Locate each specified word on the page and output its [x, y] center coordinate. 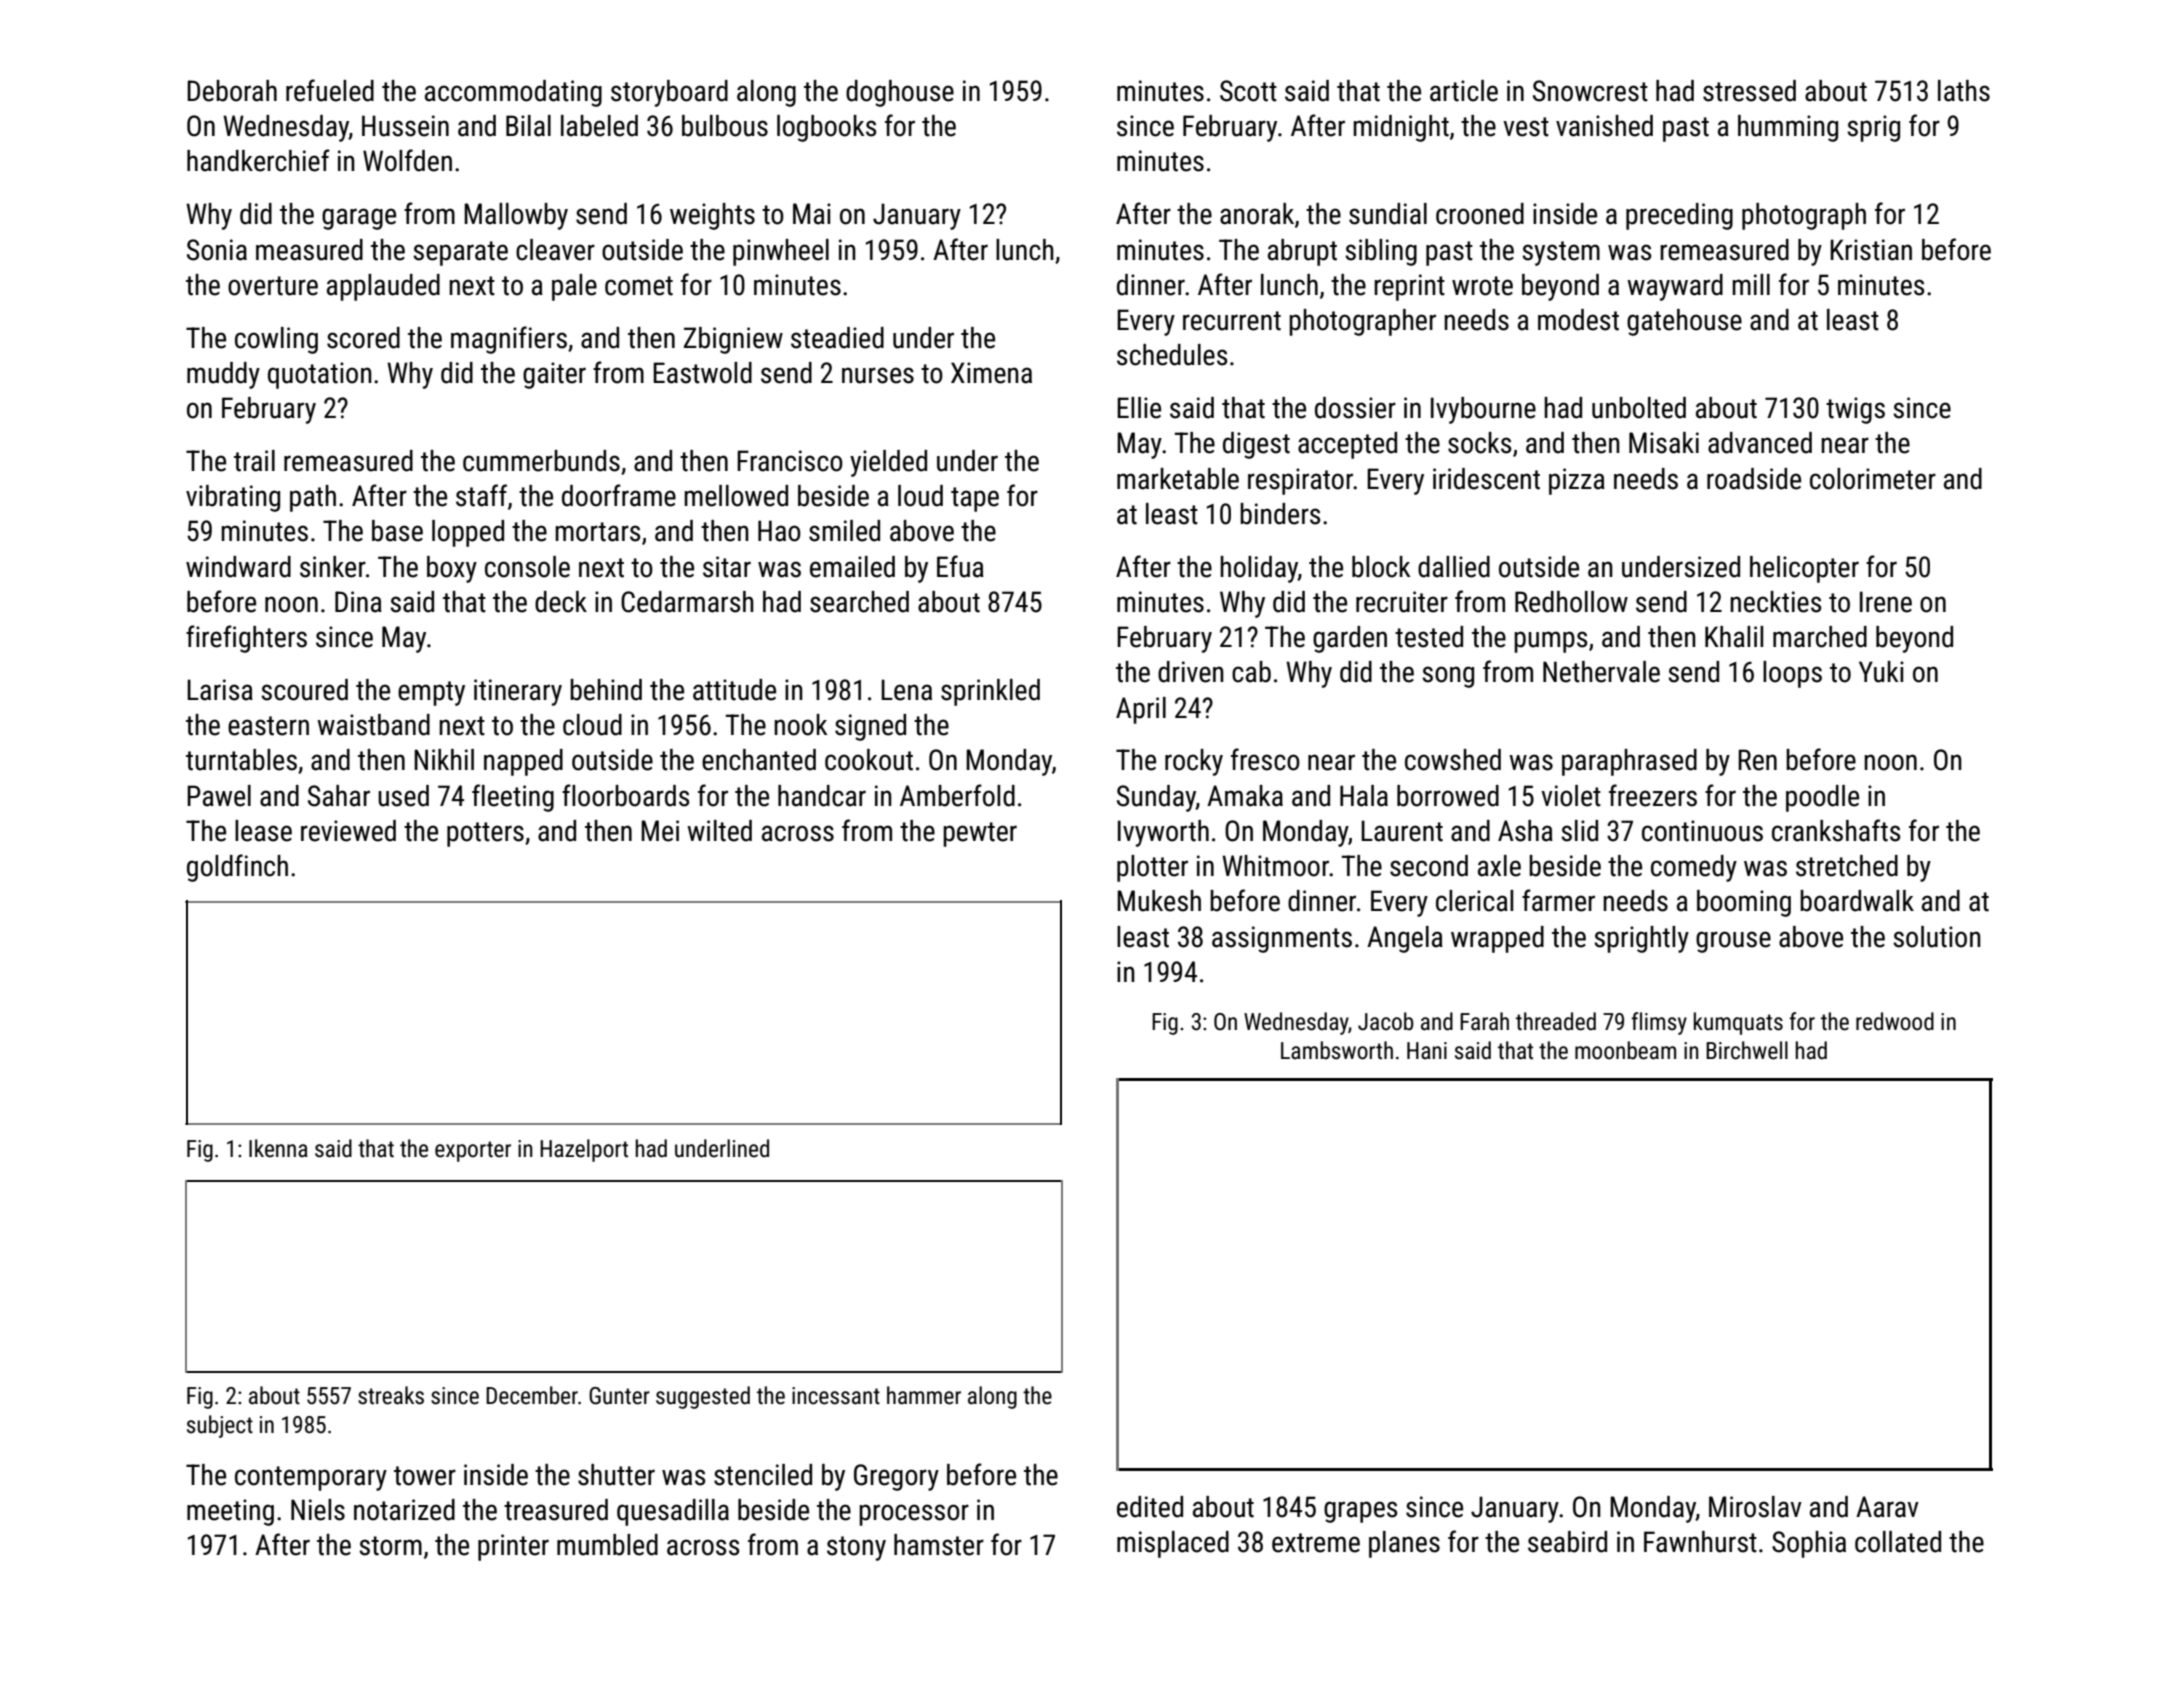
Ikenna [278, 1148]
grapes [1360, 1512]
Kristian [1871, 250]
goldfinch [237, 868]
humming [1788, 128]
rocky [1194, 762]
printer [513, 1547]
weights [712, 216]
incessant [836, 1396]
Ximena [991, 373]
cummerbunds [541, 461]
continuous [1702, 831]
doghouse [900, 93]
